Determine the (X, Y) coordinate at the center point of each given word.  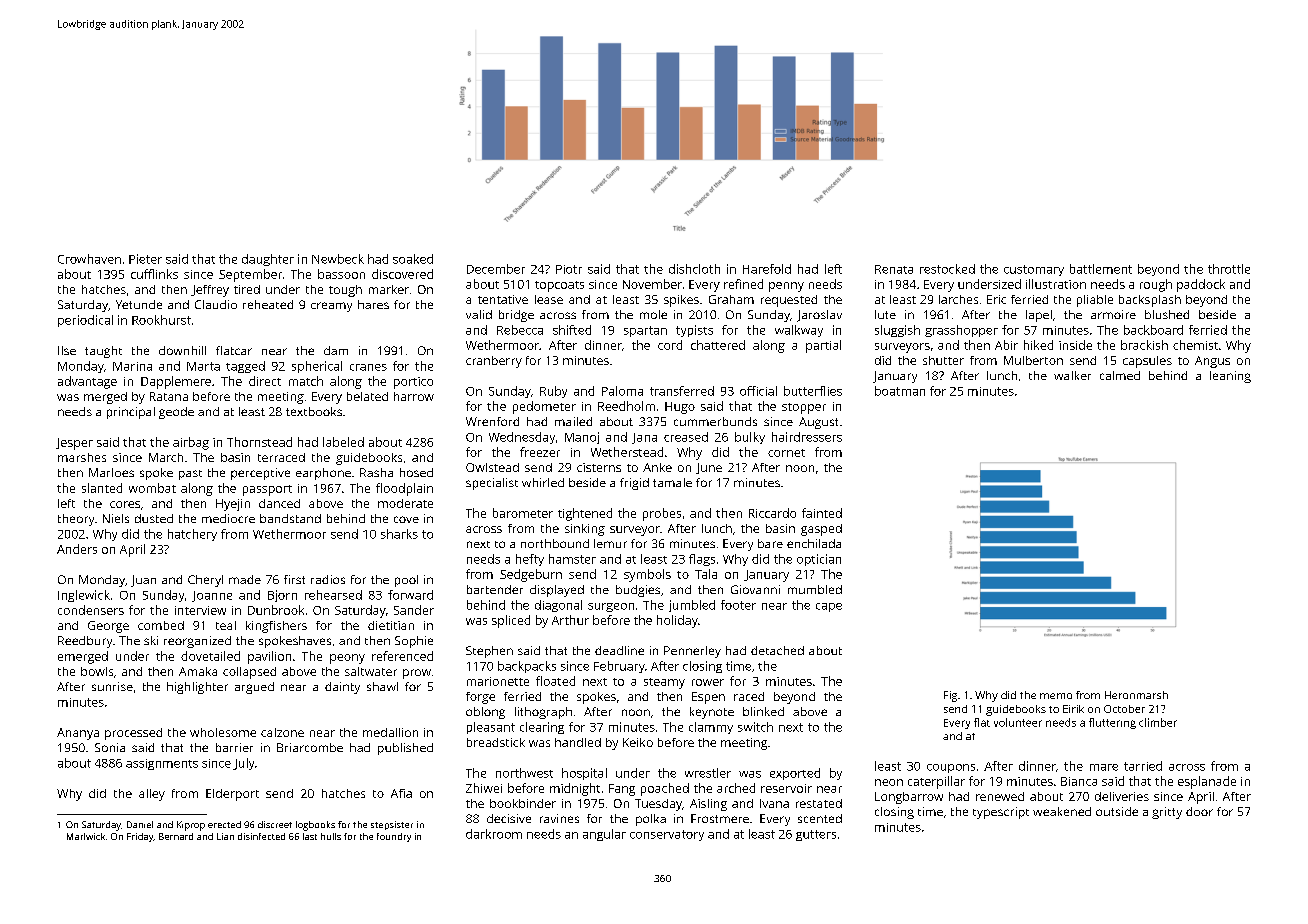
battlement (1101, 269)
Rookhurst (161, 320)
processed (133, 734)
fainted (822, 513)
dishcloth (694, 269)
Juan (143, 581)
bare (770, 543)
